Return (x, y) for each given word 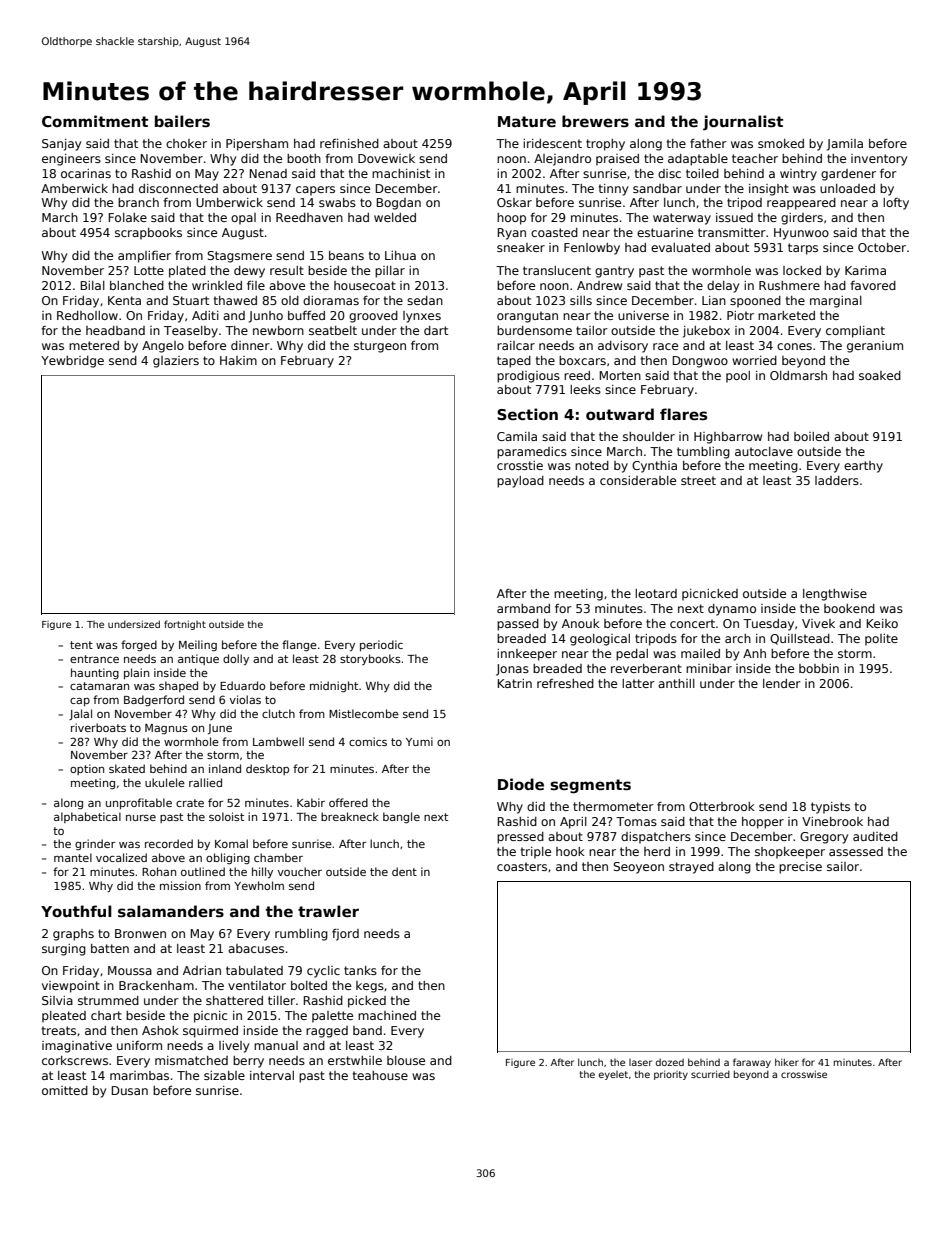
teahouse (380, 1075)
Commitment (95, 121)
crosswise (804, 1074)
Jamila (845, 145)
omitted (65, 1090)
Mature (527, 121)
